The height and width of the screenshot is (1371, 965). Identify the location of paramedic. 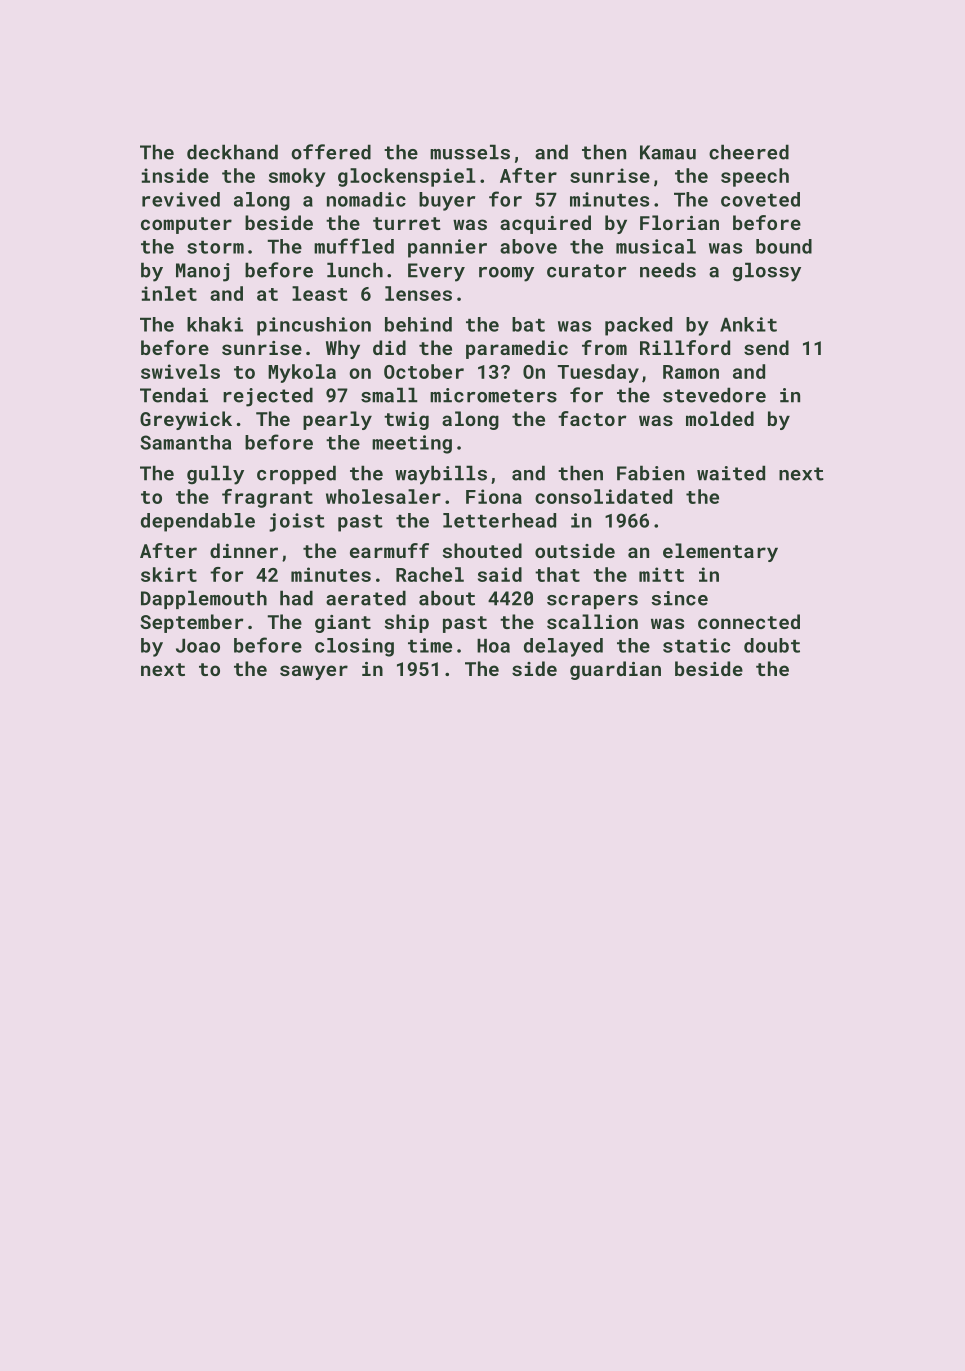
(517, 349).
